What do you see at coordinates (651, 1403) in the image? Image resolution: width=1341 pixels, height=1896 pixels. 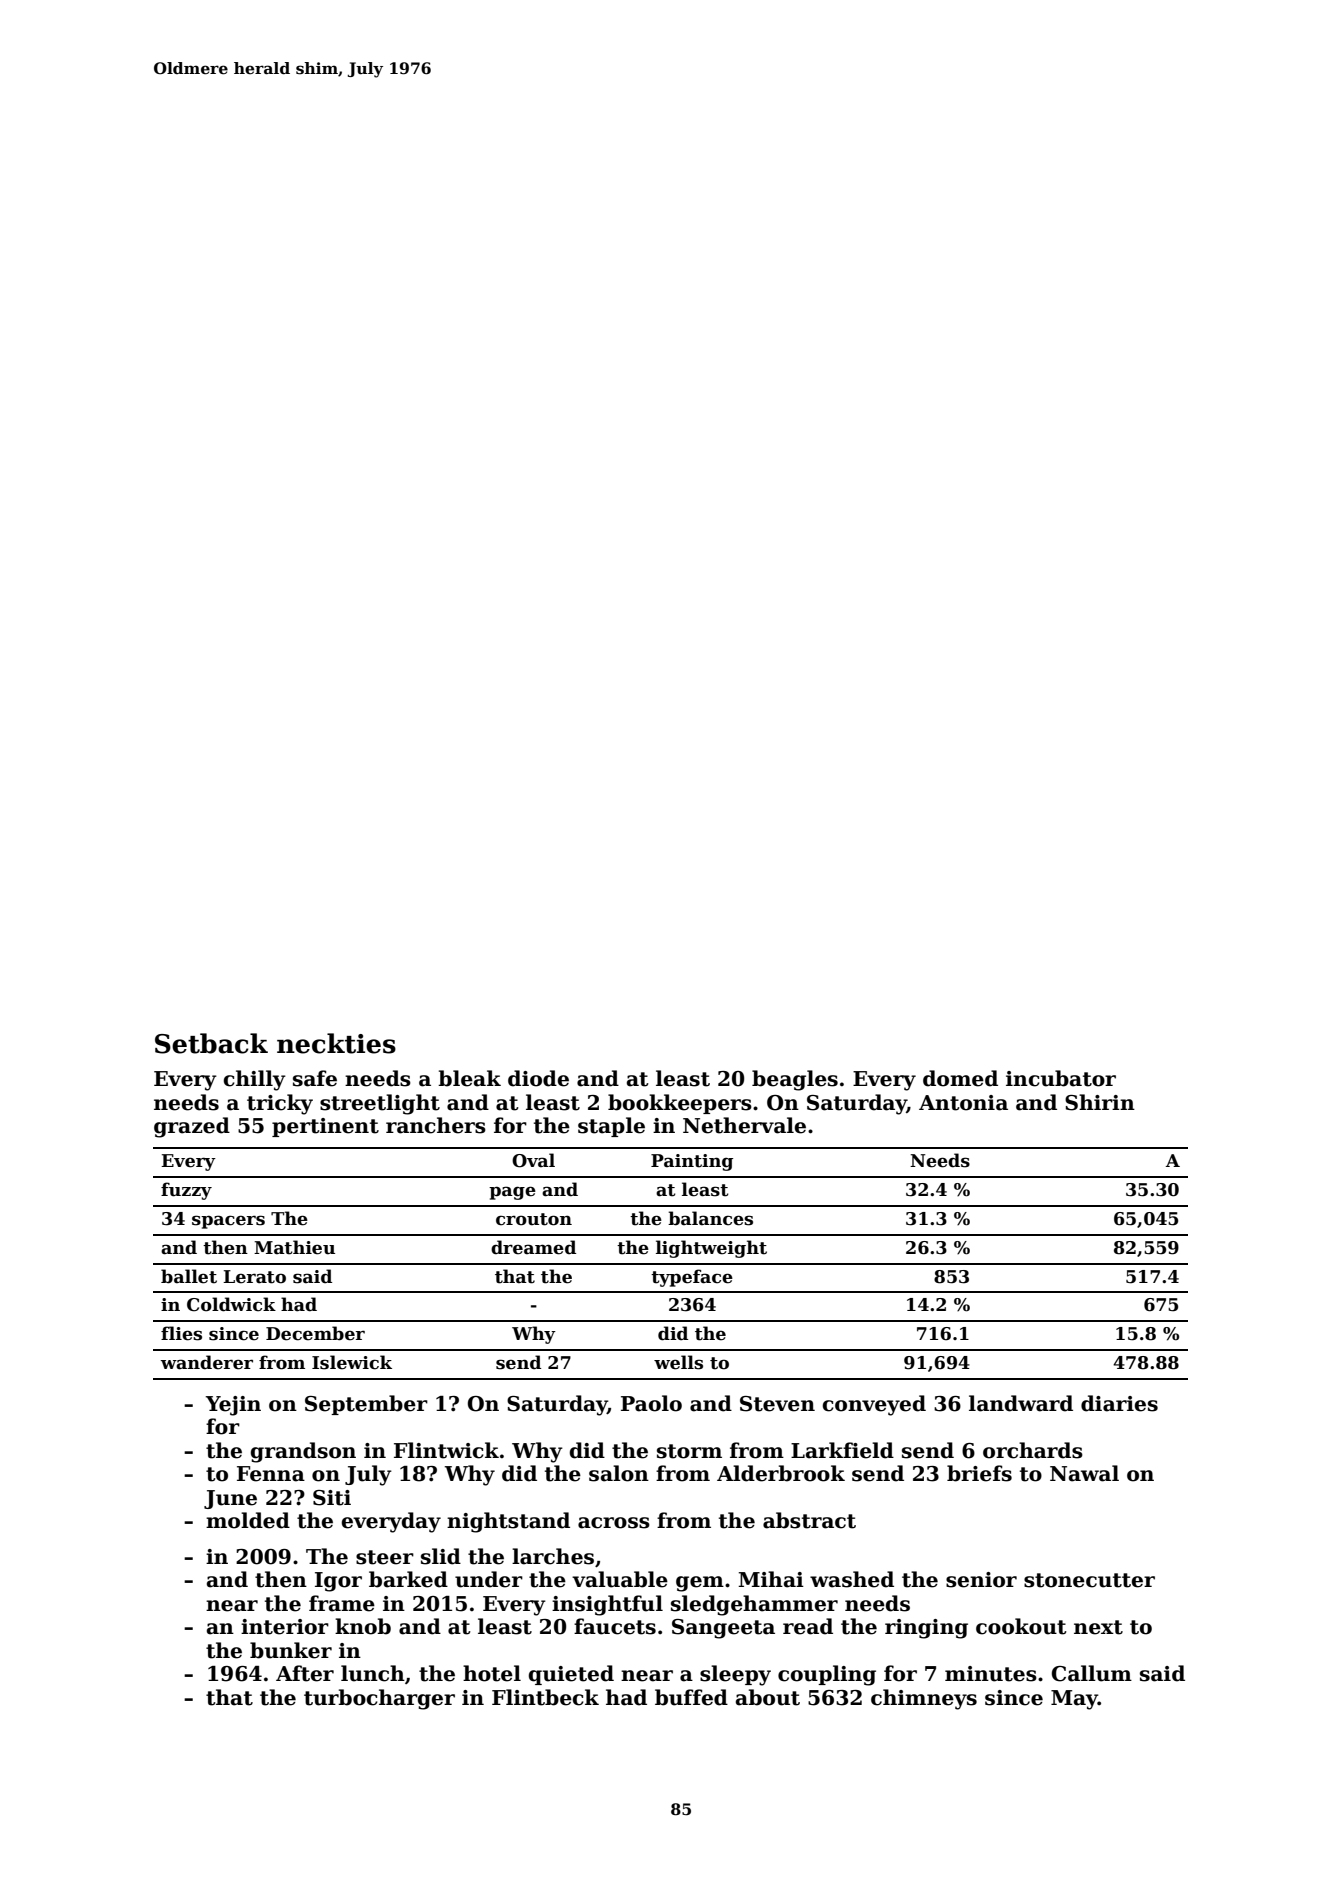 I see `Paolo` at bounding box center [651, 1403].
